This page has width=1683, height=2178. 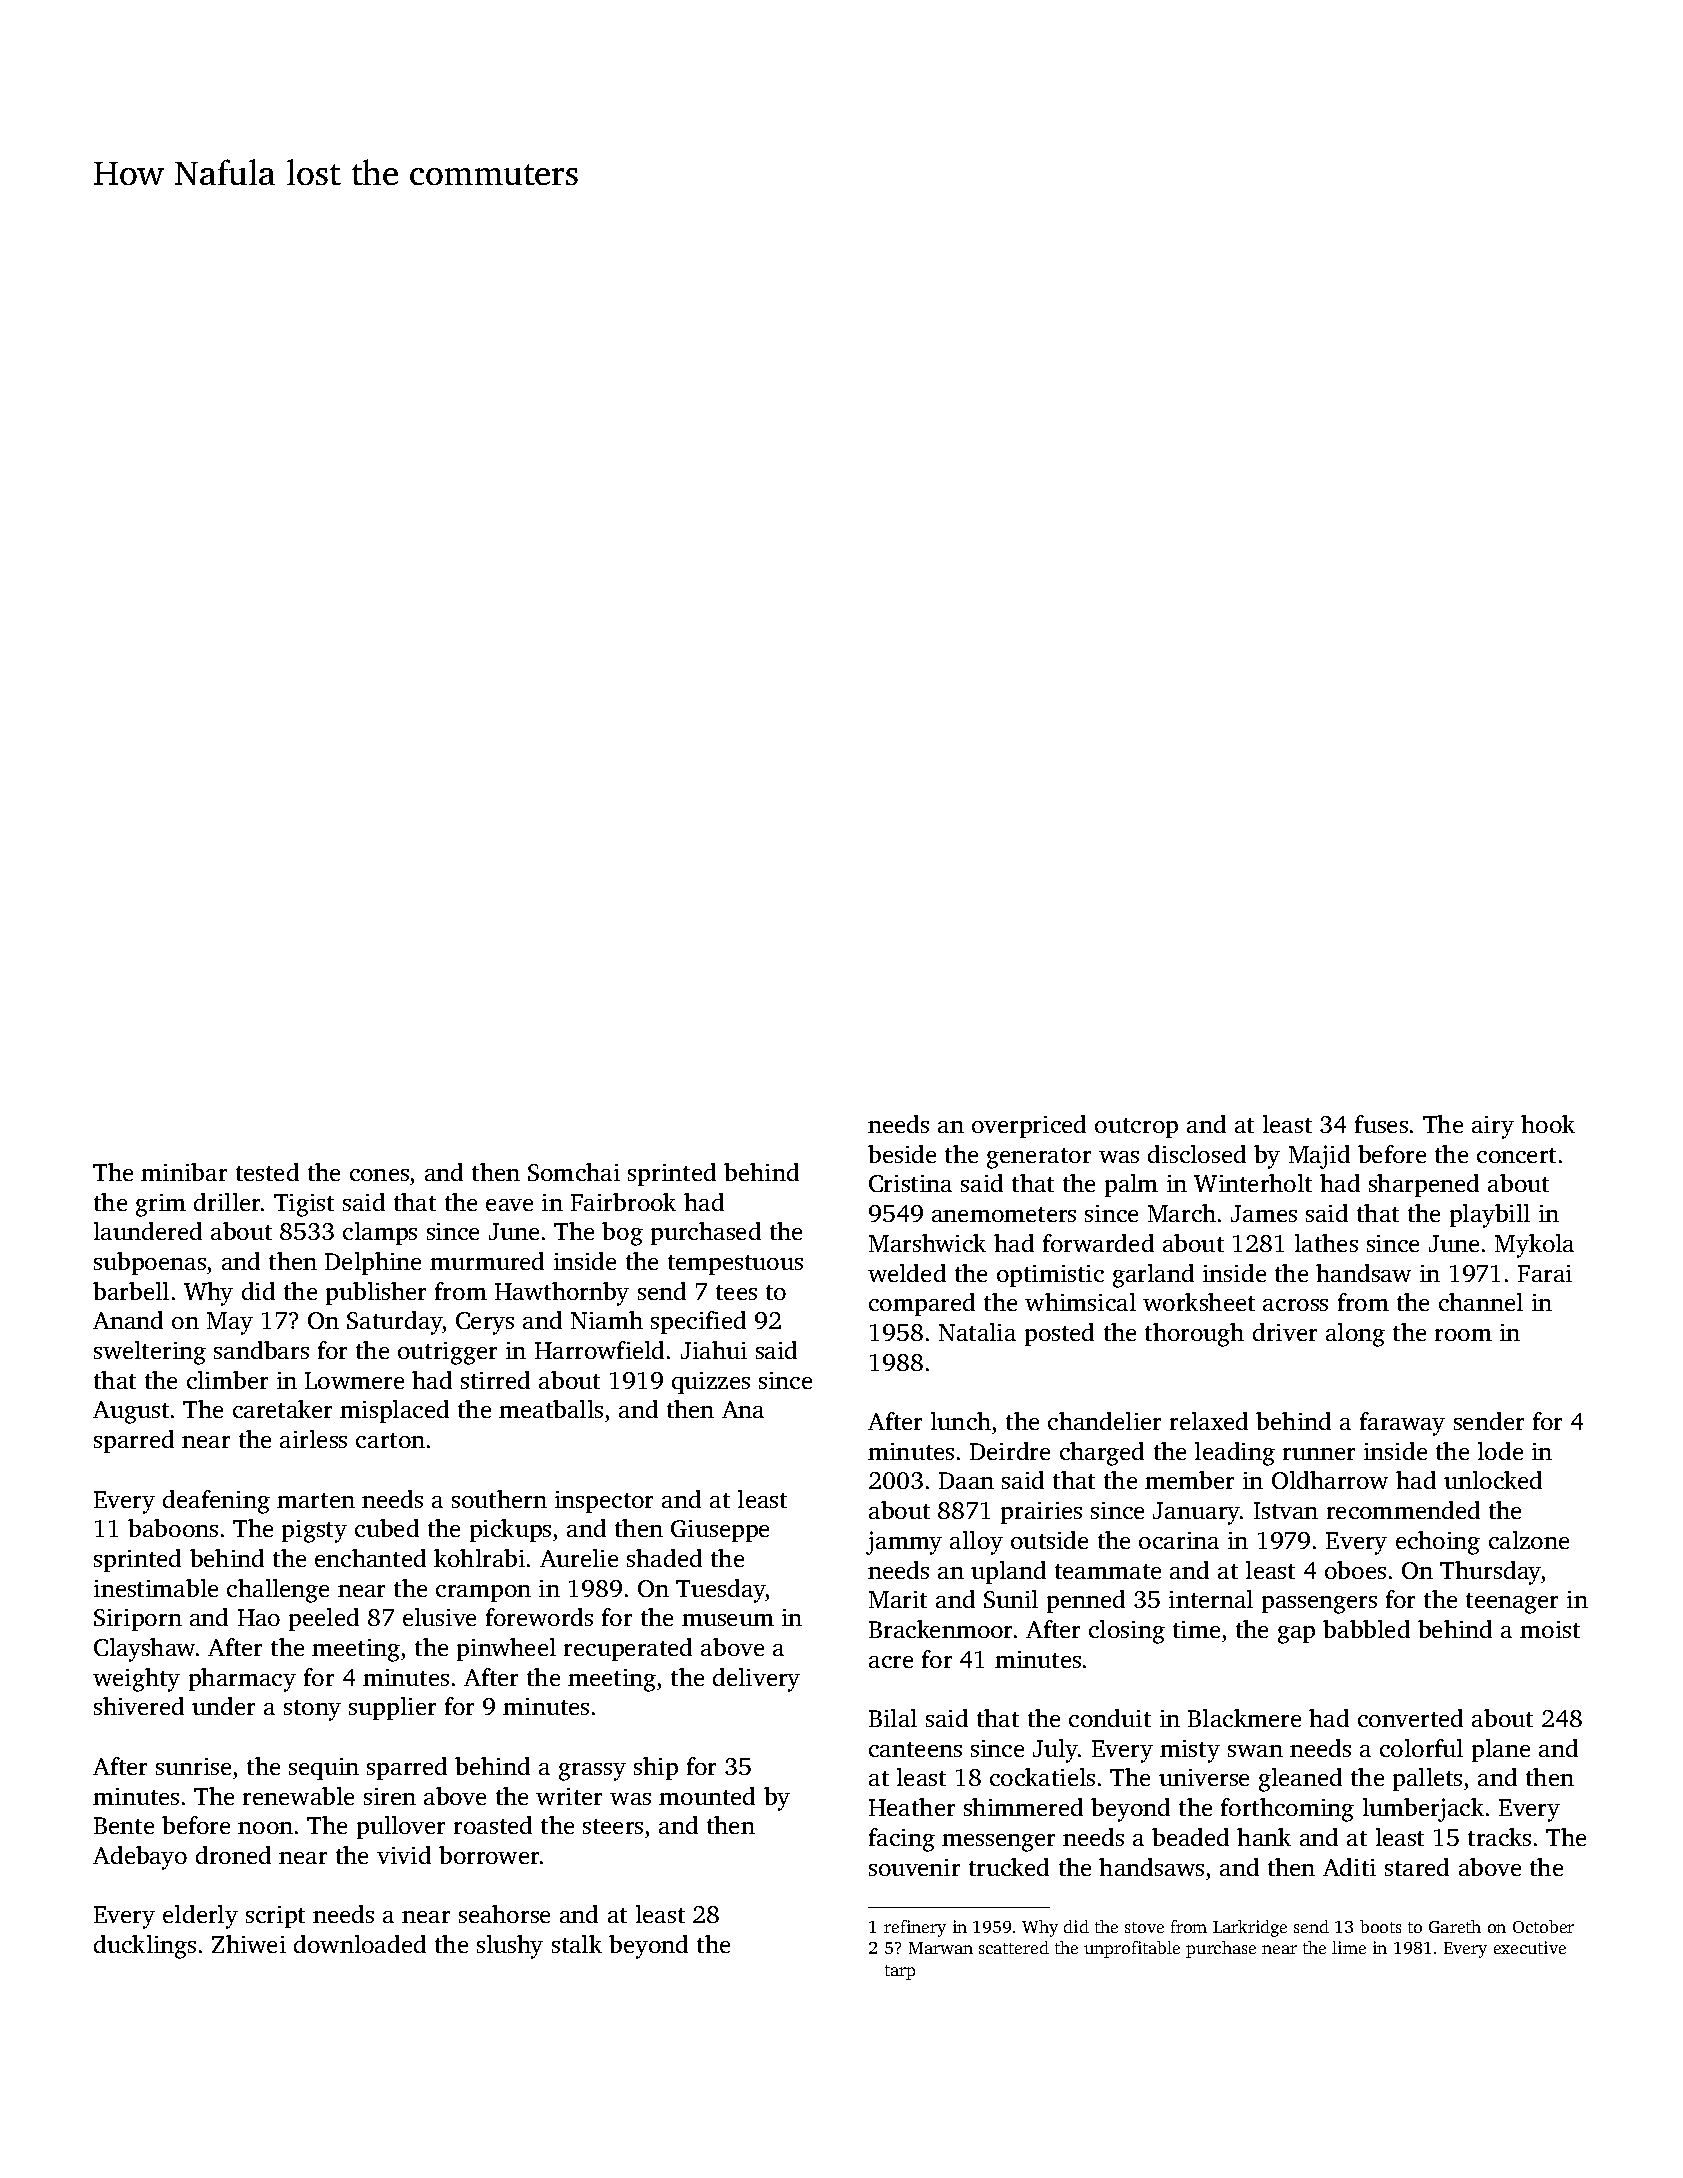 What do you see at coordinates (1023, 1807) in the page?
I see `shimmered` at bounding box center [1023, 1807].
